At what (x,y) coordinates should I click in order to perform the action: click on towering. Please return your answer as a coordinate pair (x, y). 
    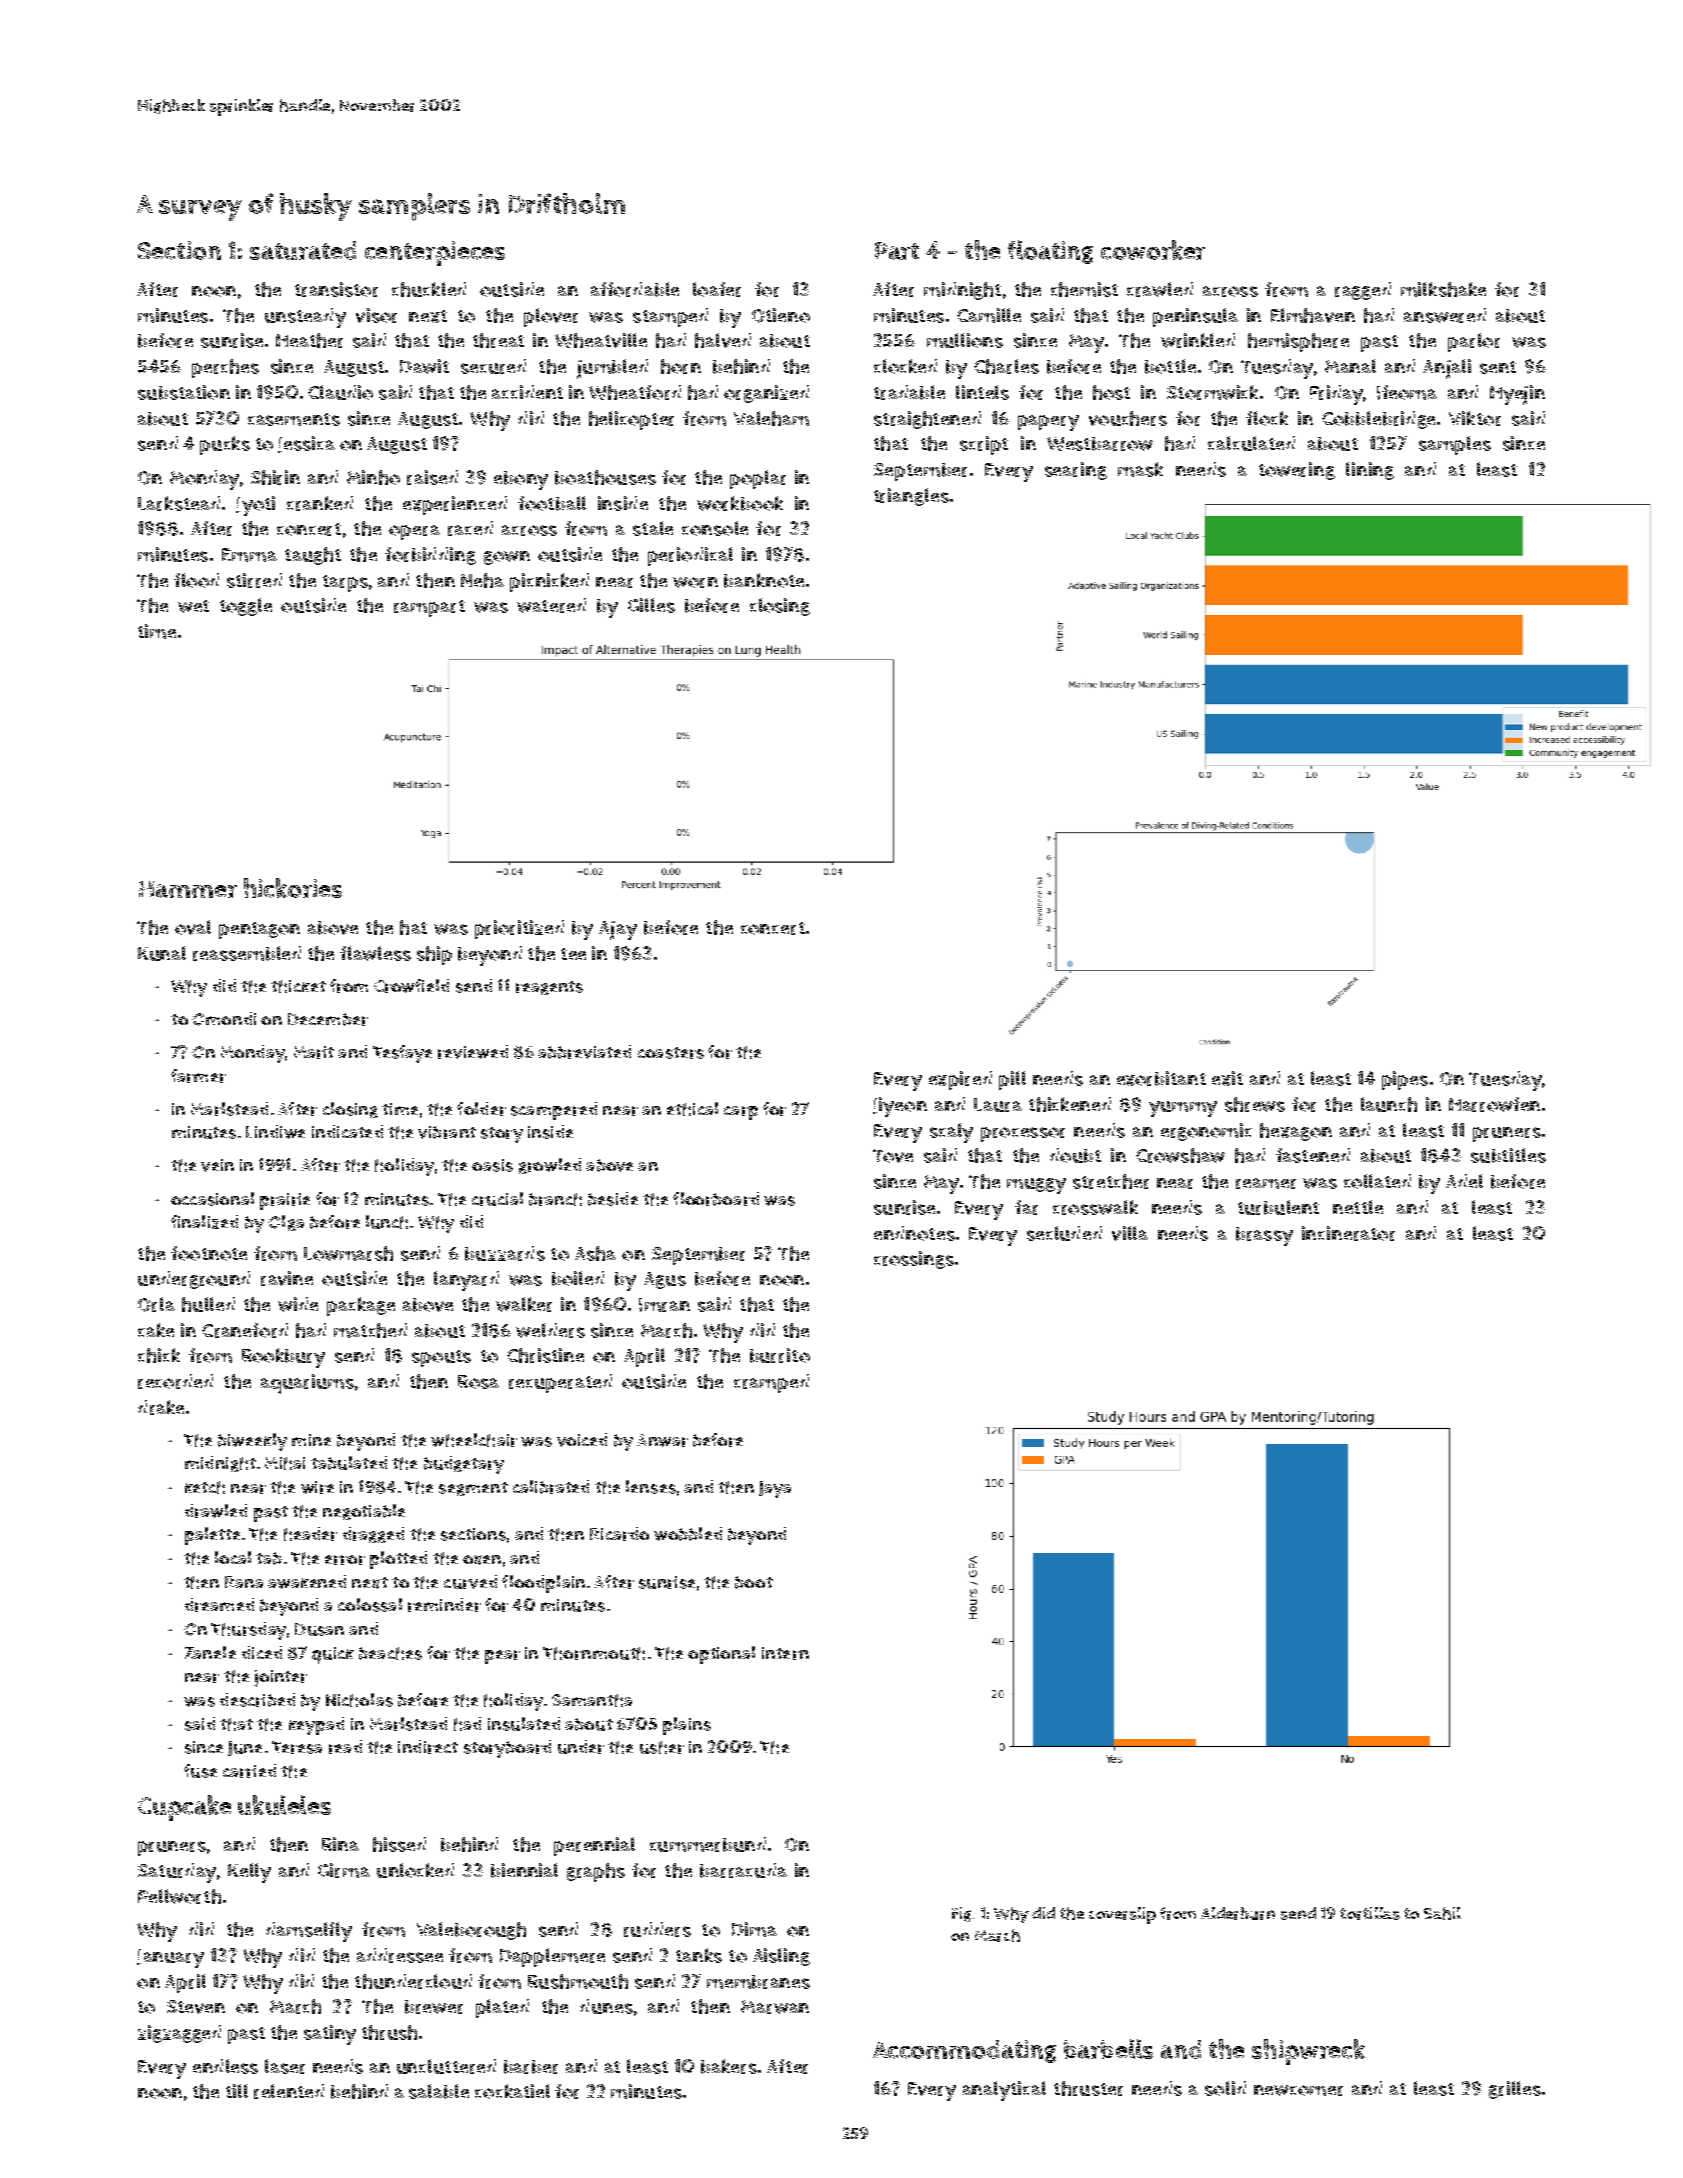
    Looking at the image, I should click on (1297, 471).
